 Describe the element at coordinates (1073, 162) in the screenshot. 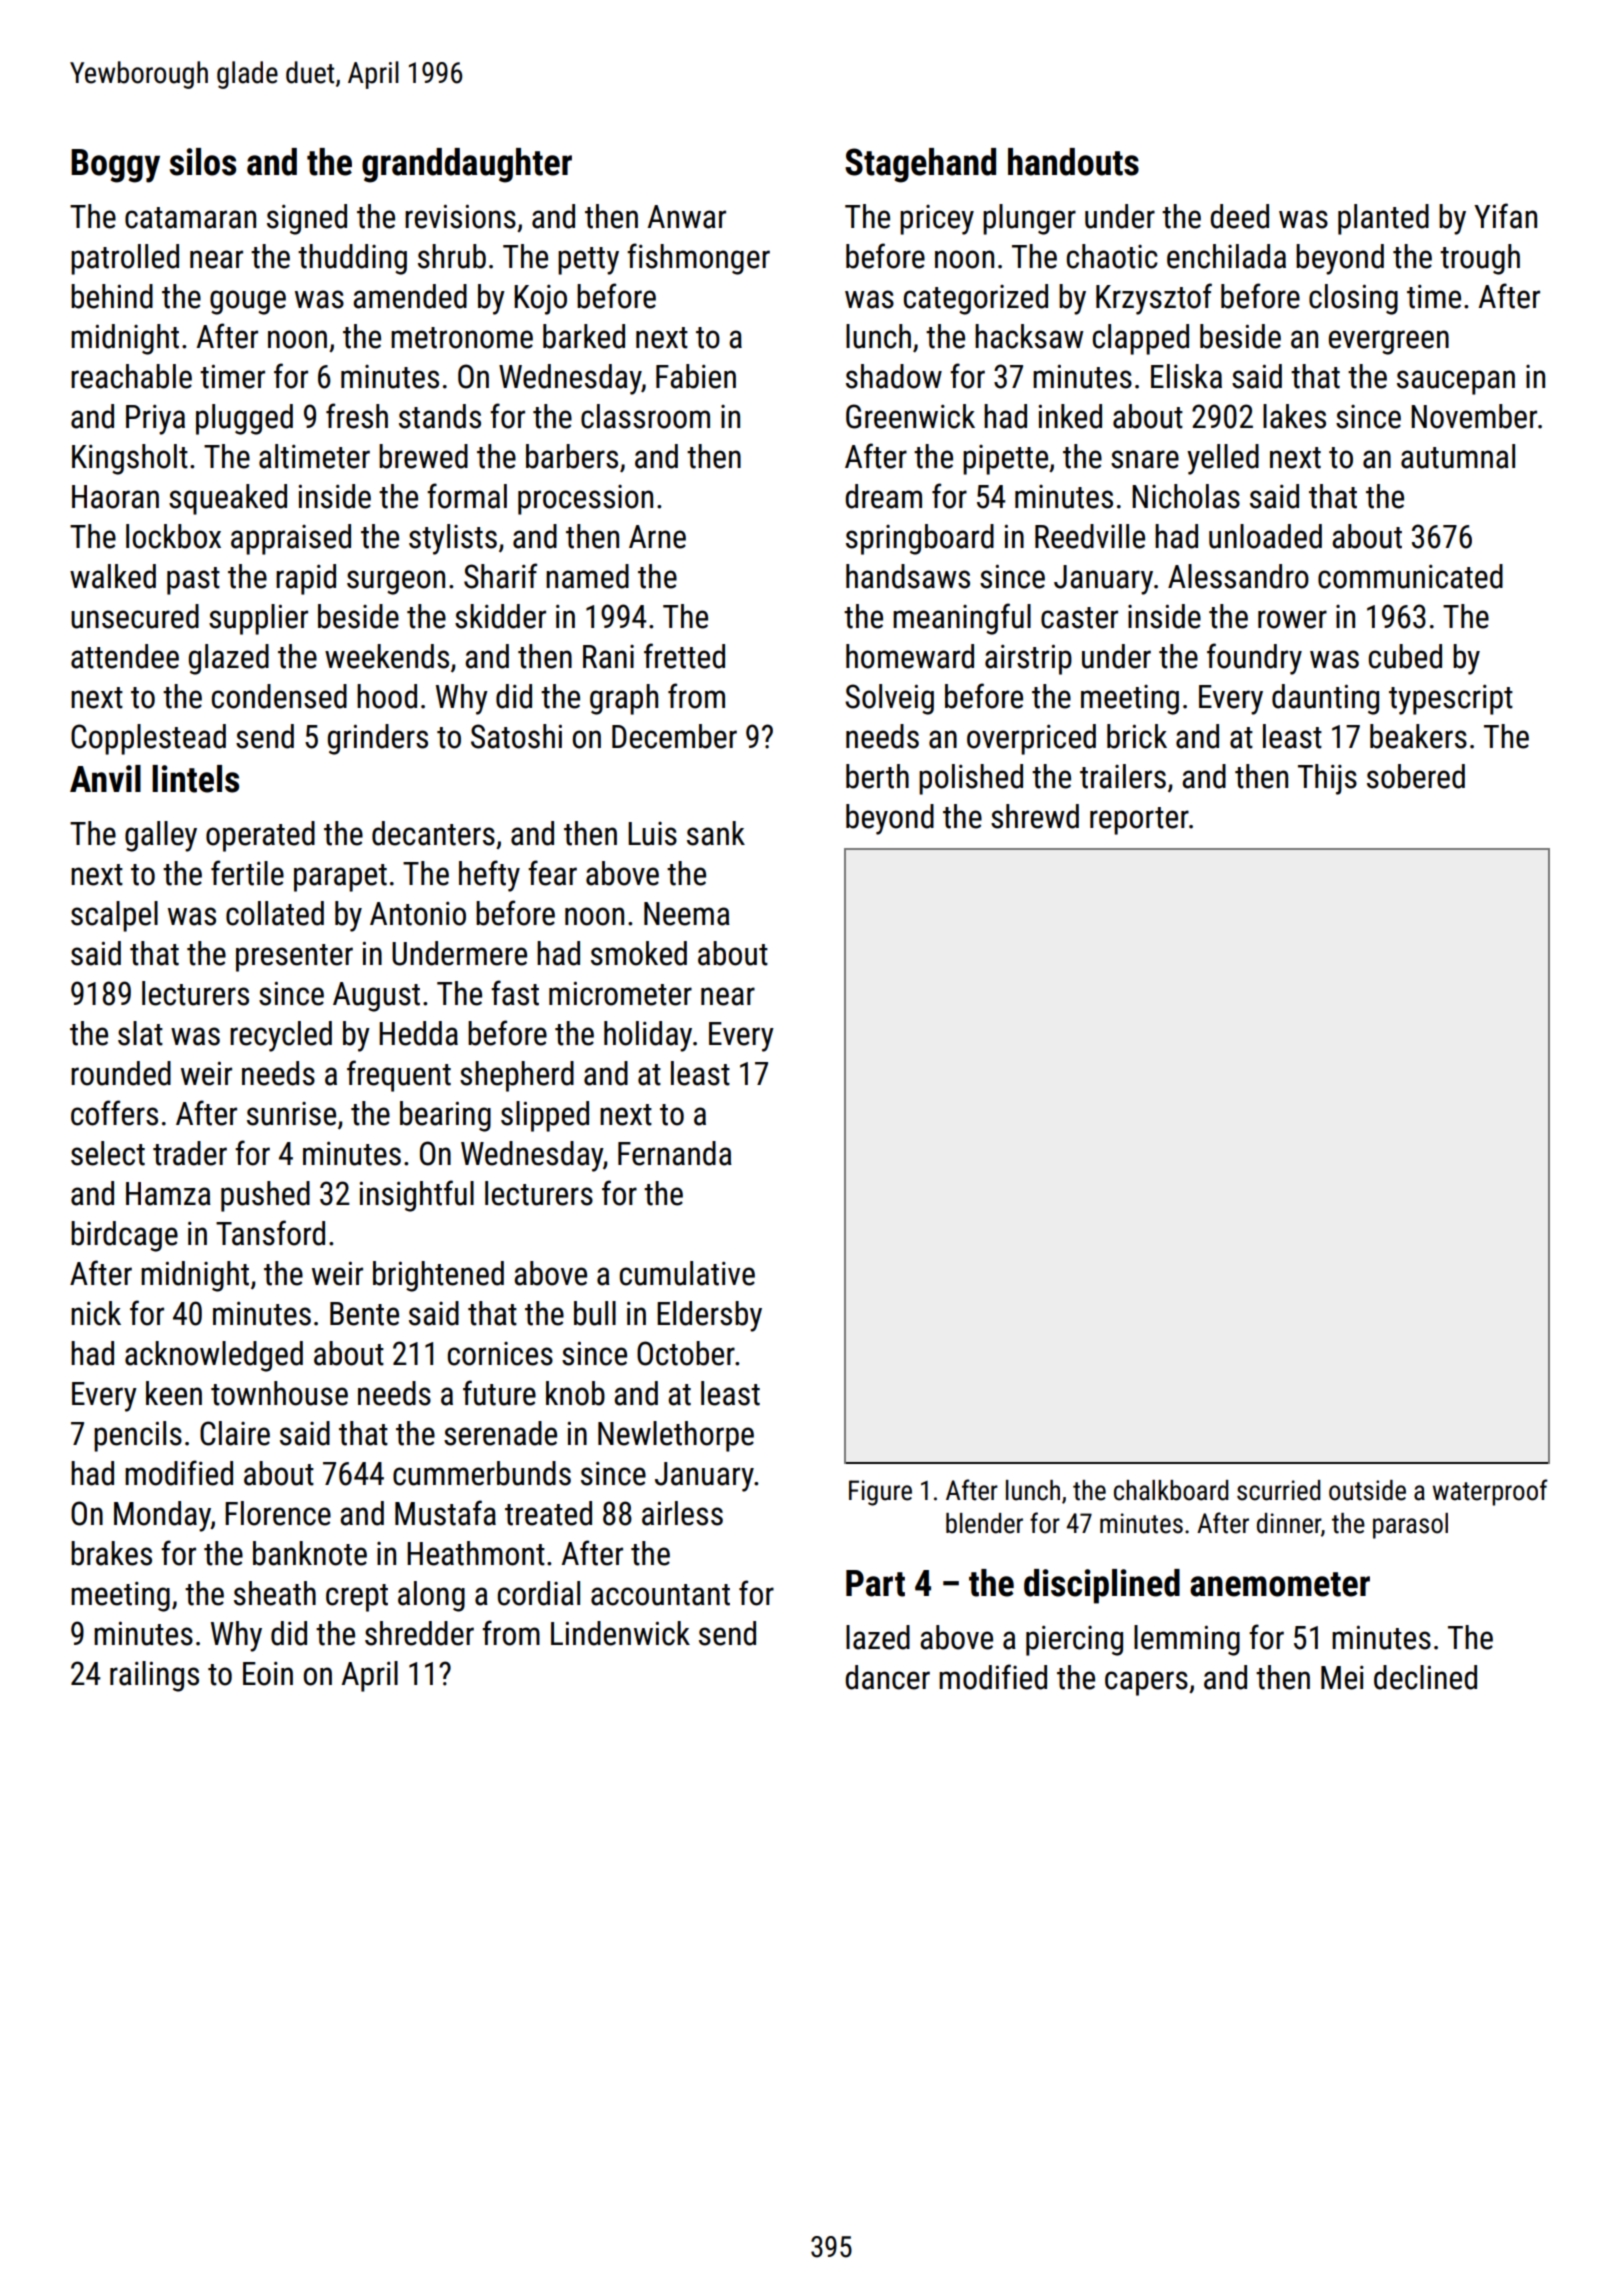

I see `handouts` at that location.
